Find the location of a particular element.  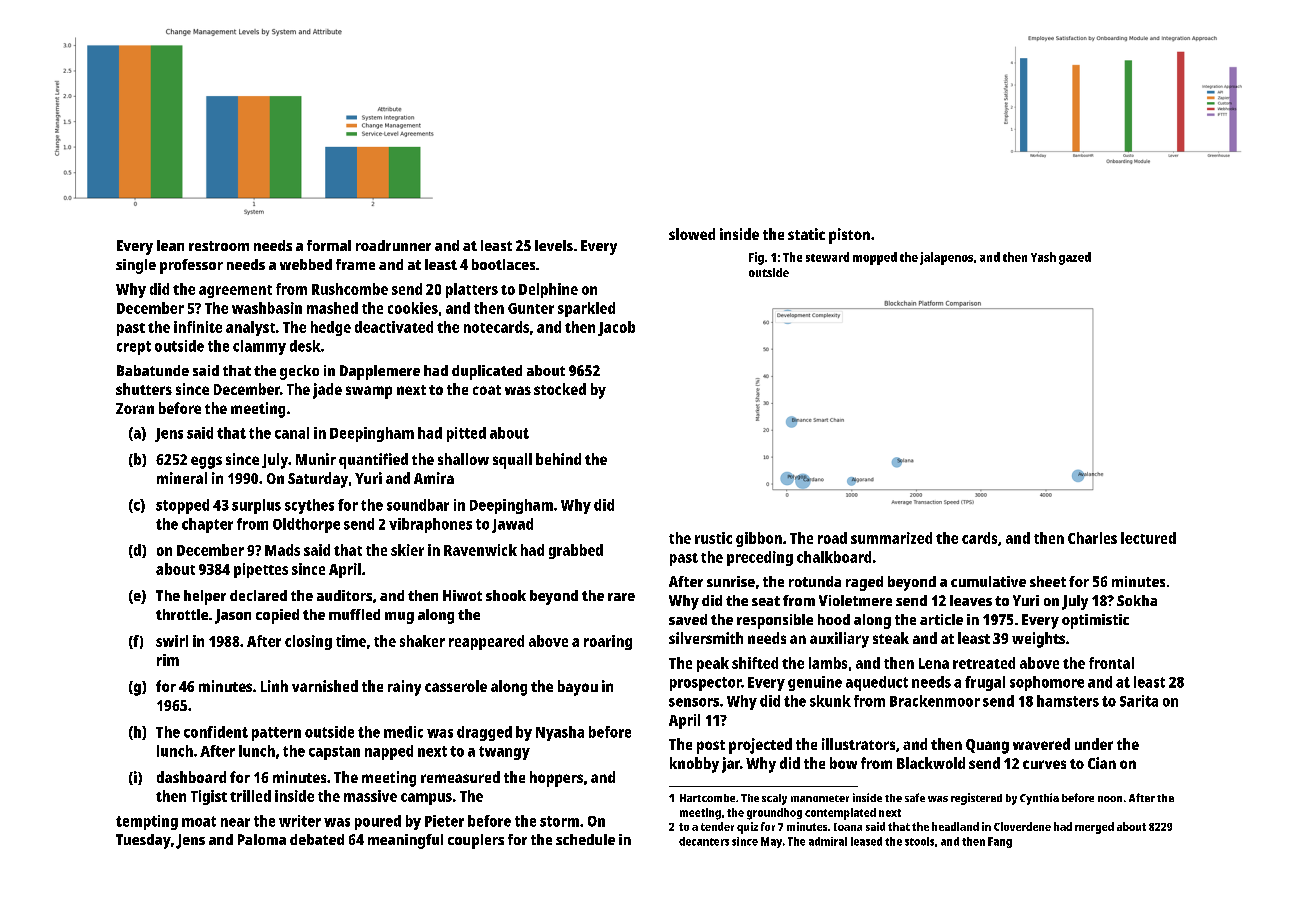

formal is located at coordinates (329, 245).
